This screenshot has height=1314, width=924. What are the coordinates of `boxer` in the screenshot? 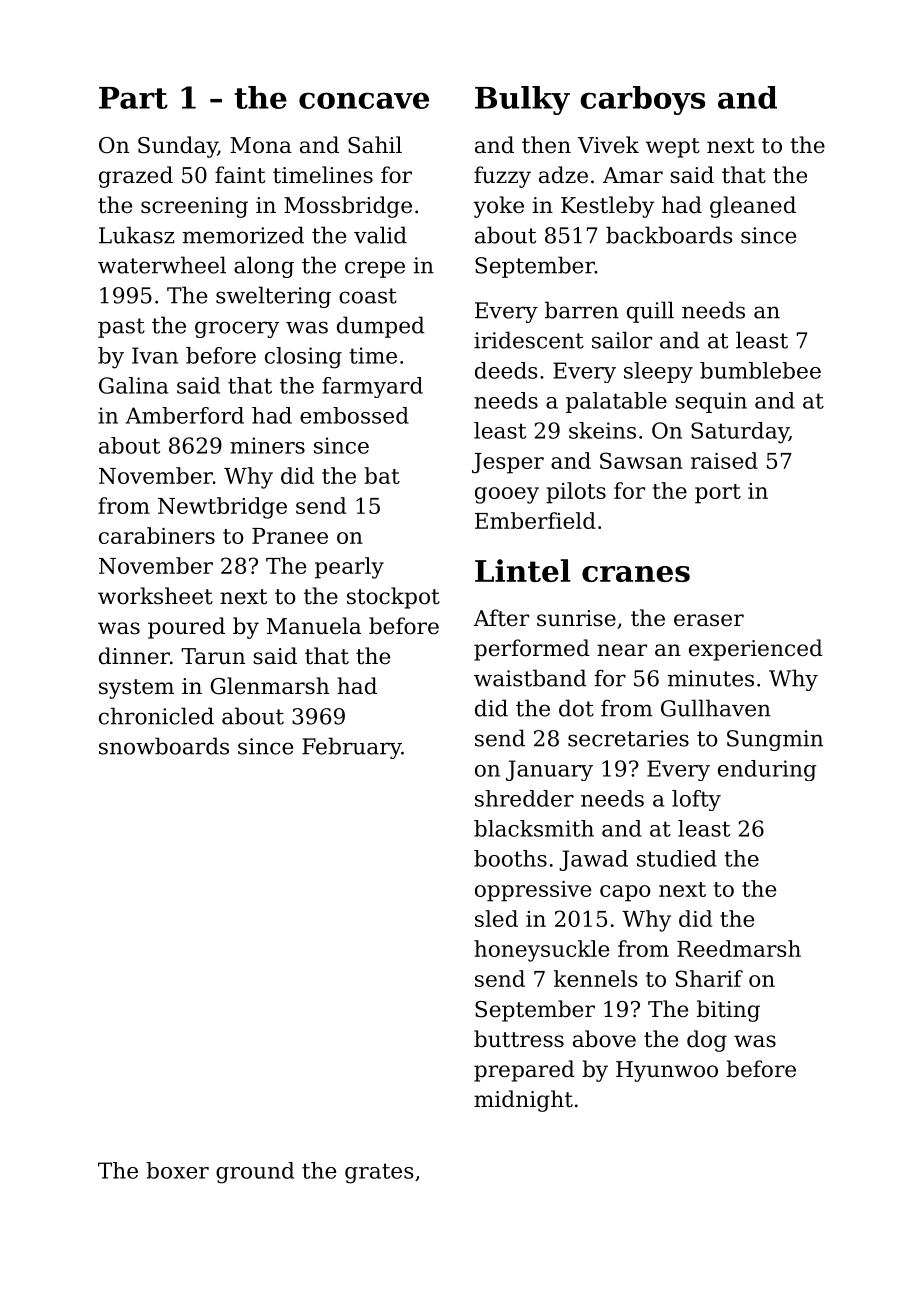 It's located at (177, 1170).
